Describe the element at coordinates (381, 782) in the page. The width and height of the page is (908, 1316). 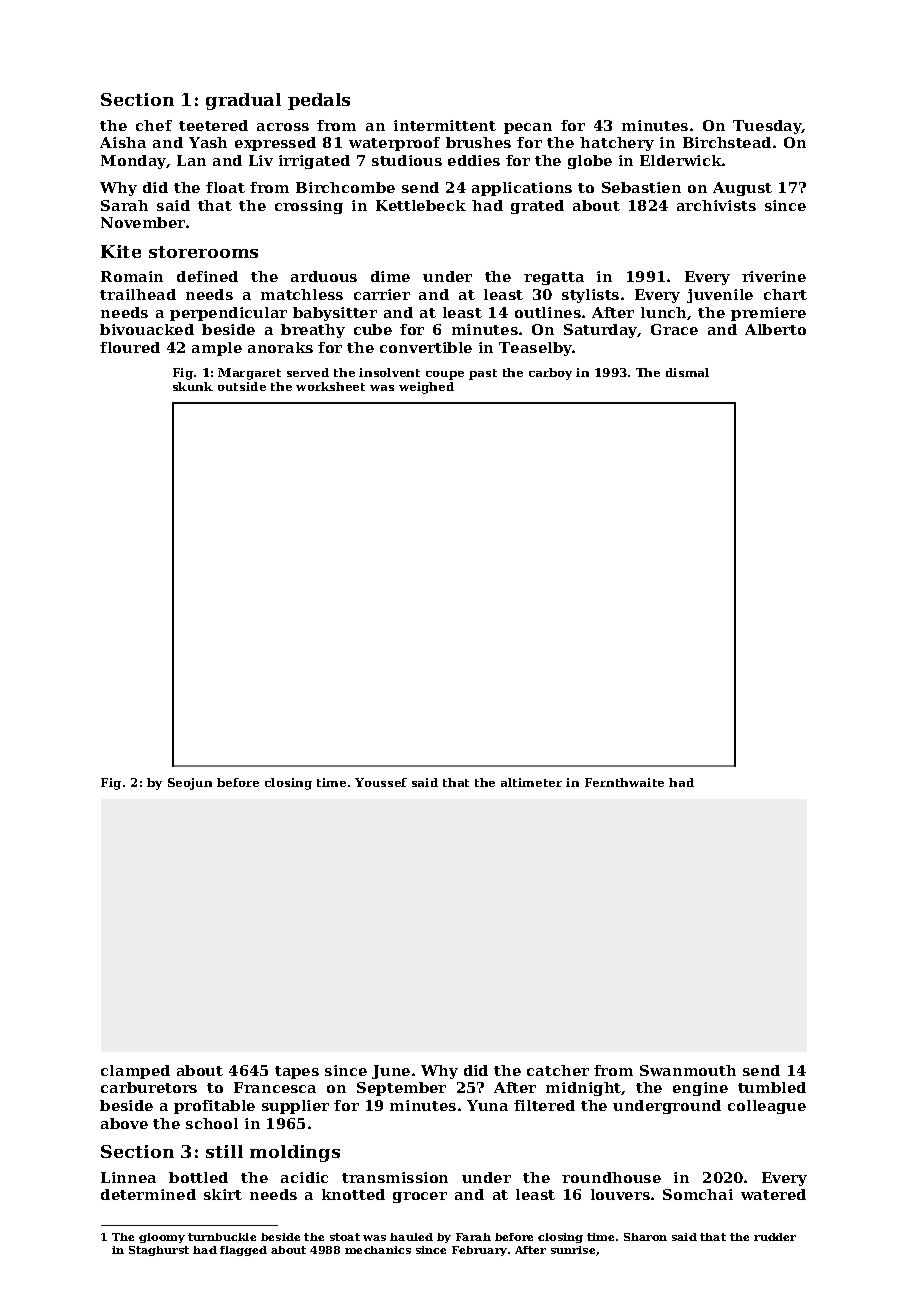
I see `Youssef` at that location.
